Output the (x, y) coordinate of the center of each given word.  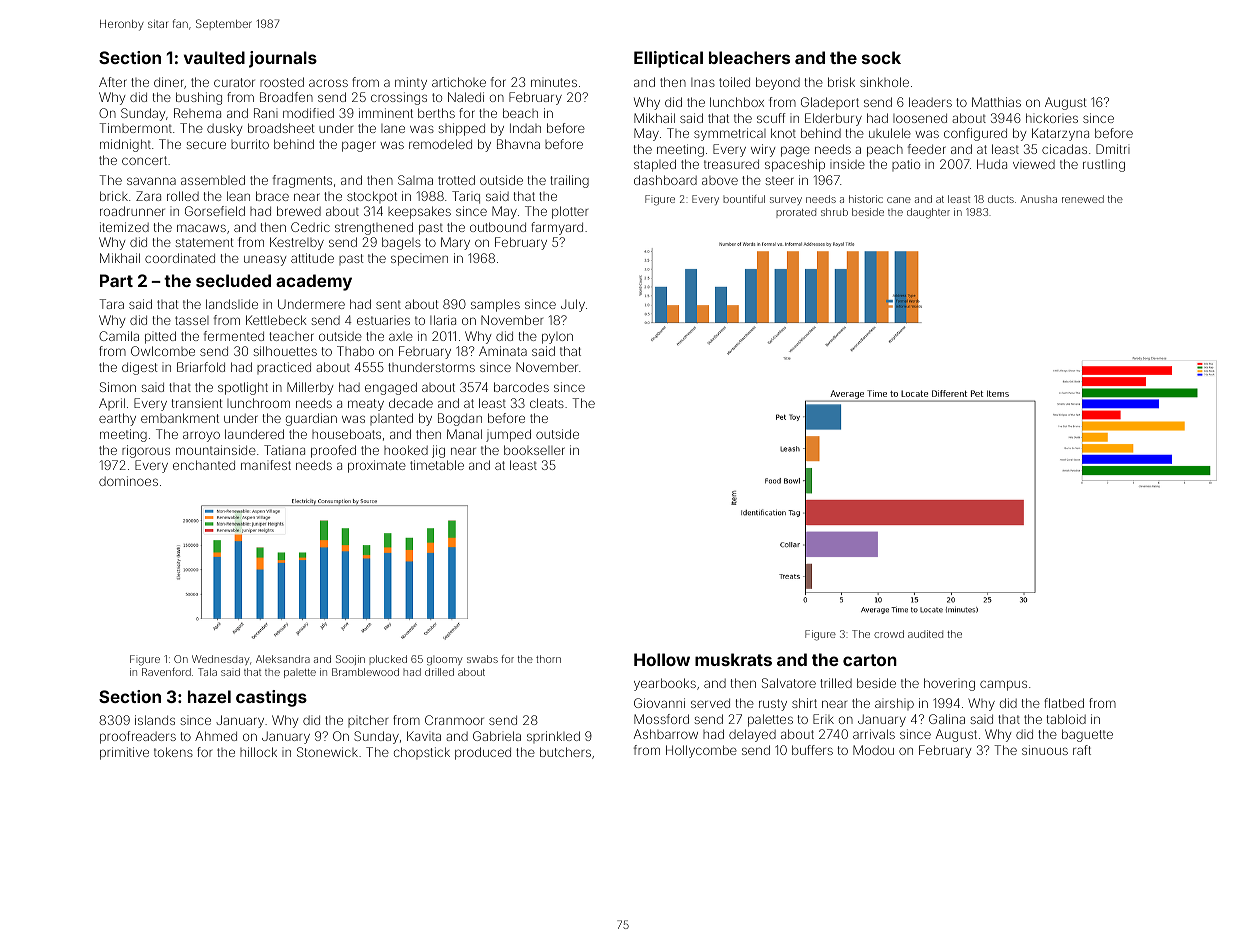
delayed (752, 735)
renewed (1083, 199)
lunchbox (737, 102)
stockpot (372, 197)
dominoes (128, 481)
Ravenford (166, 672)
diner (169, 82)
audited (925, 634)
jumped (508, 435)
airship (894, 704)
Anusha (1039, 199)
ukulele (890, 133)
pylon (557, 338)
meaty (366, 405)
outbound (498, 227)
